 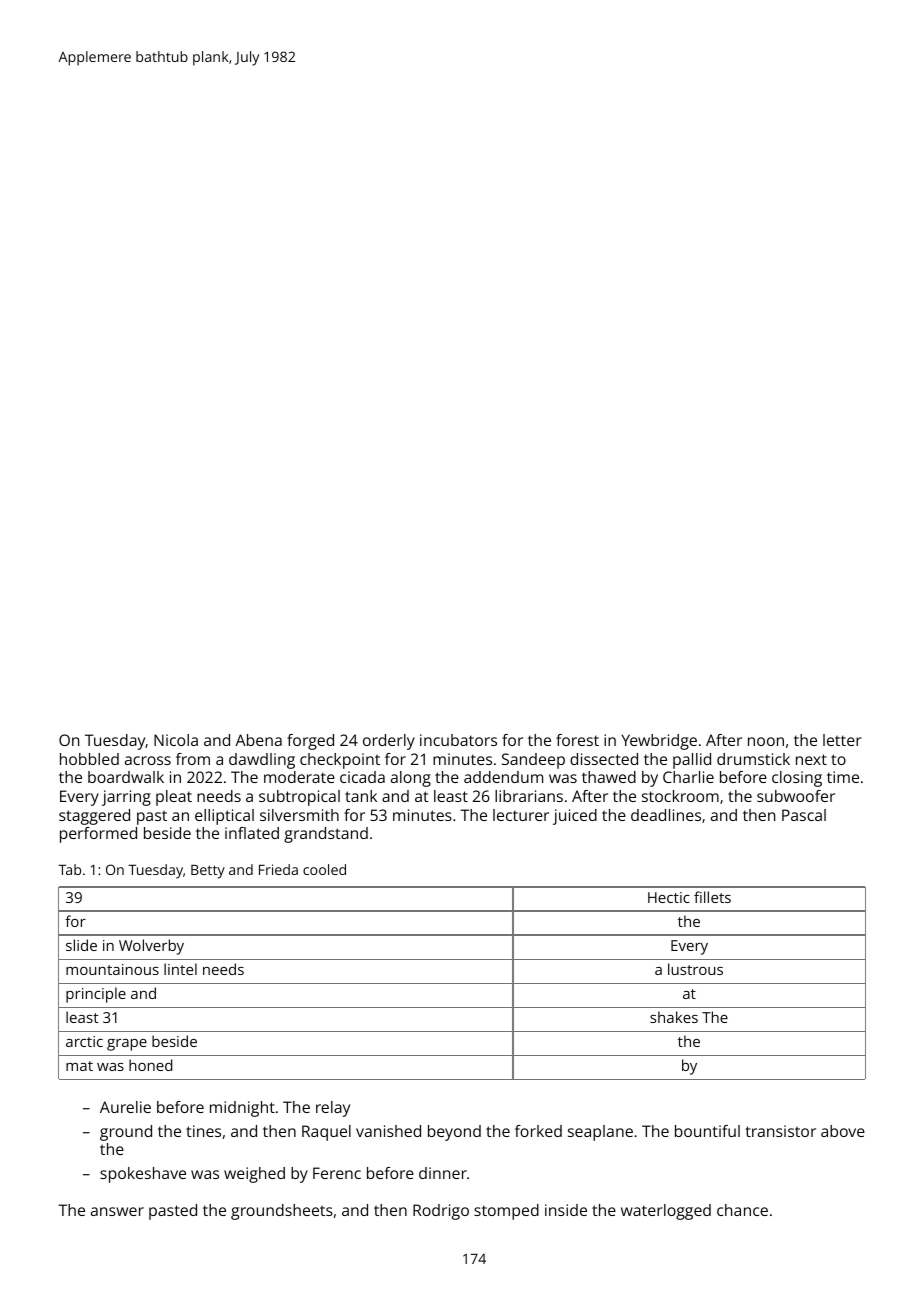 What do you see at coordinates (151, 947) in the screenshot?
I see `Wolverby` at bounding box center [151, 947].
